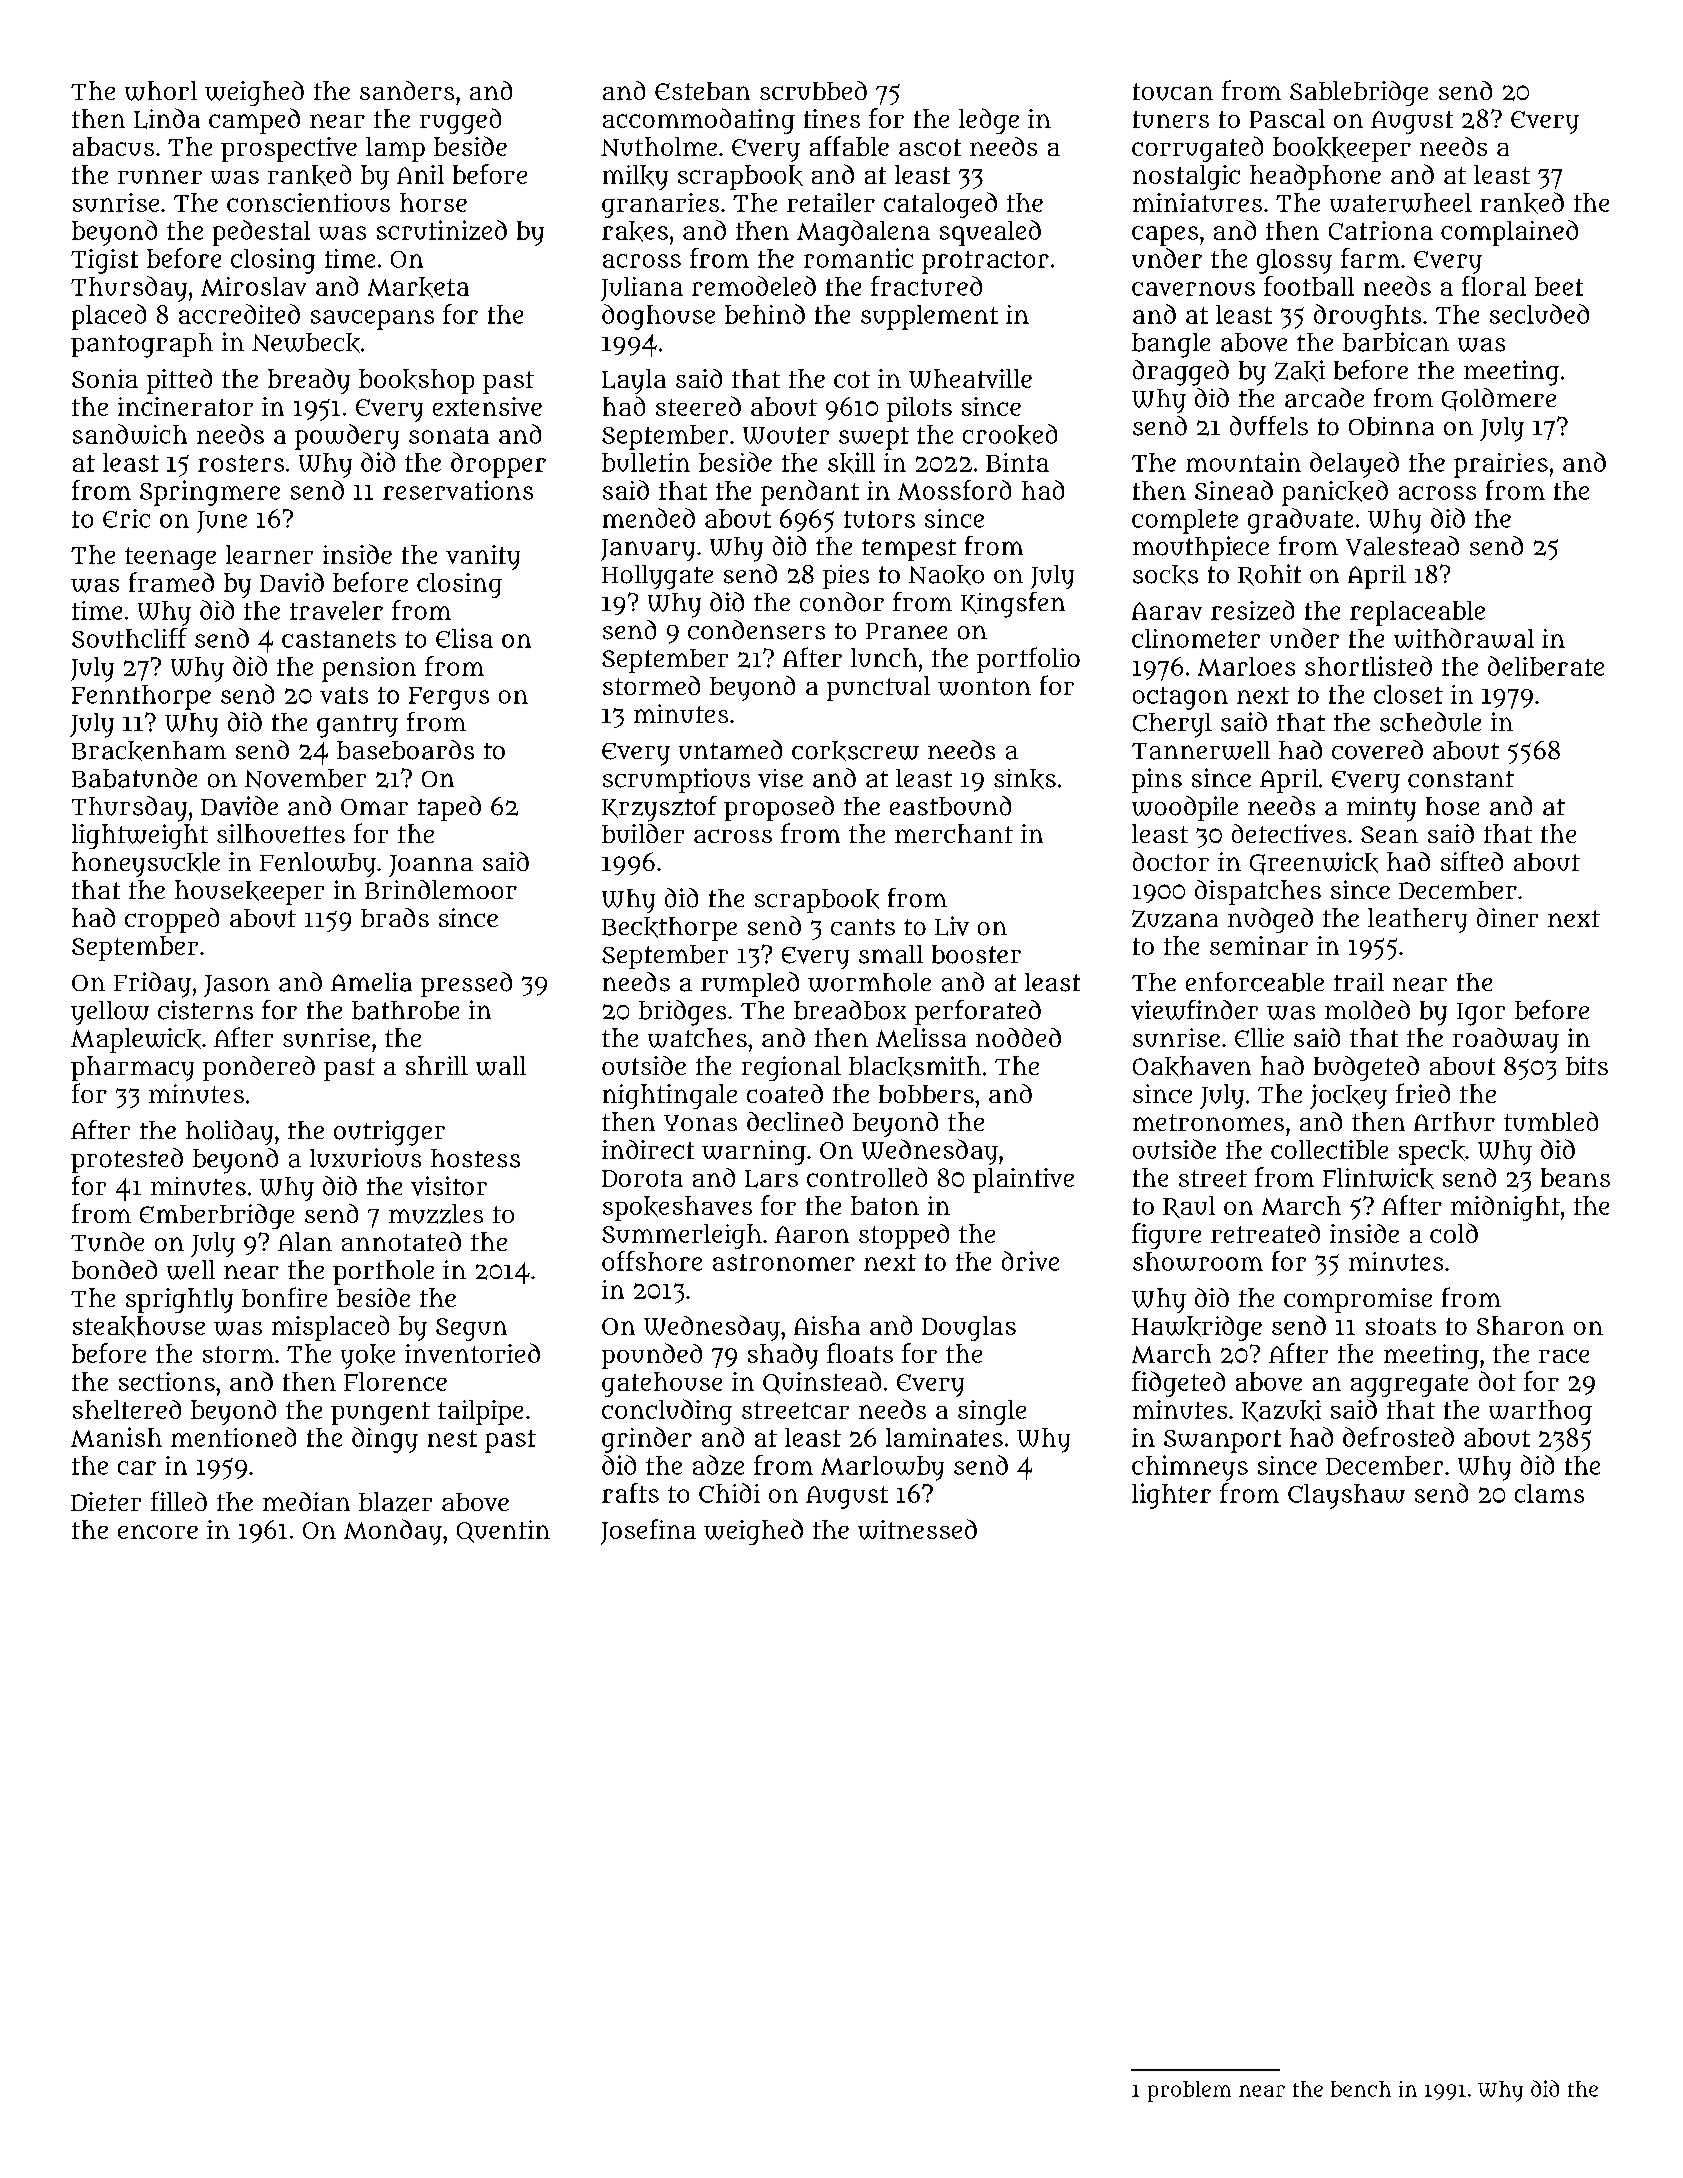 This page has height=2178, width=1683. I want to click on bonded, so click(114, 1269).
